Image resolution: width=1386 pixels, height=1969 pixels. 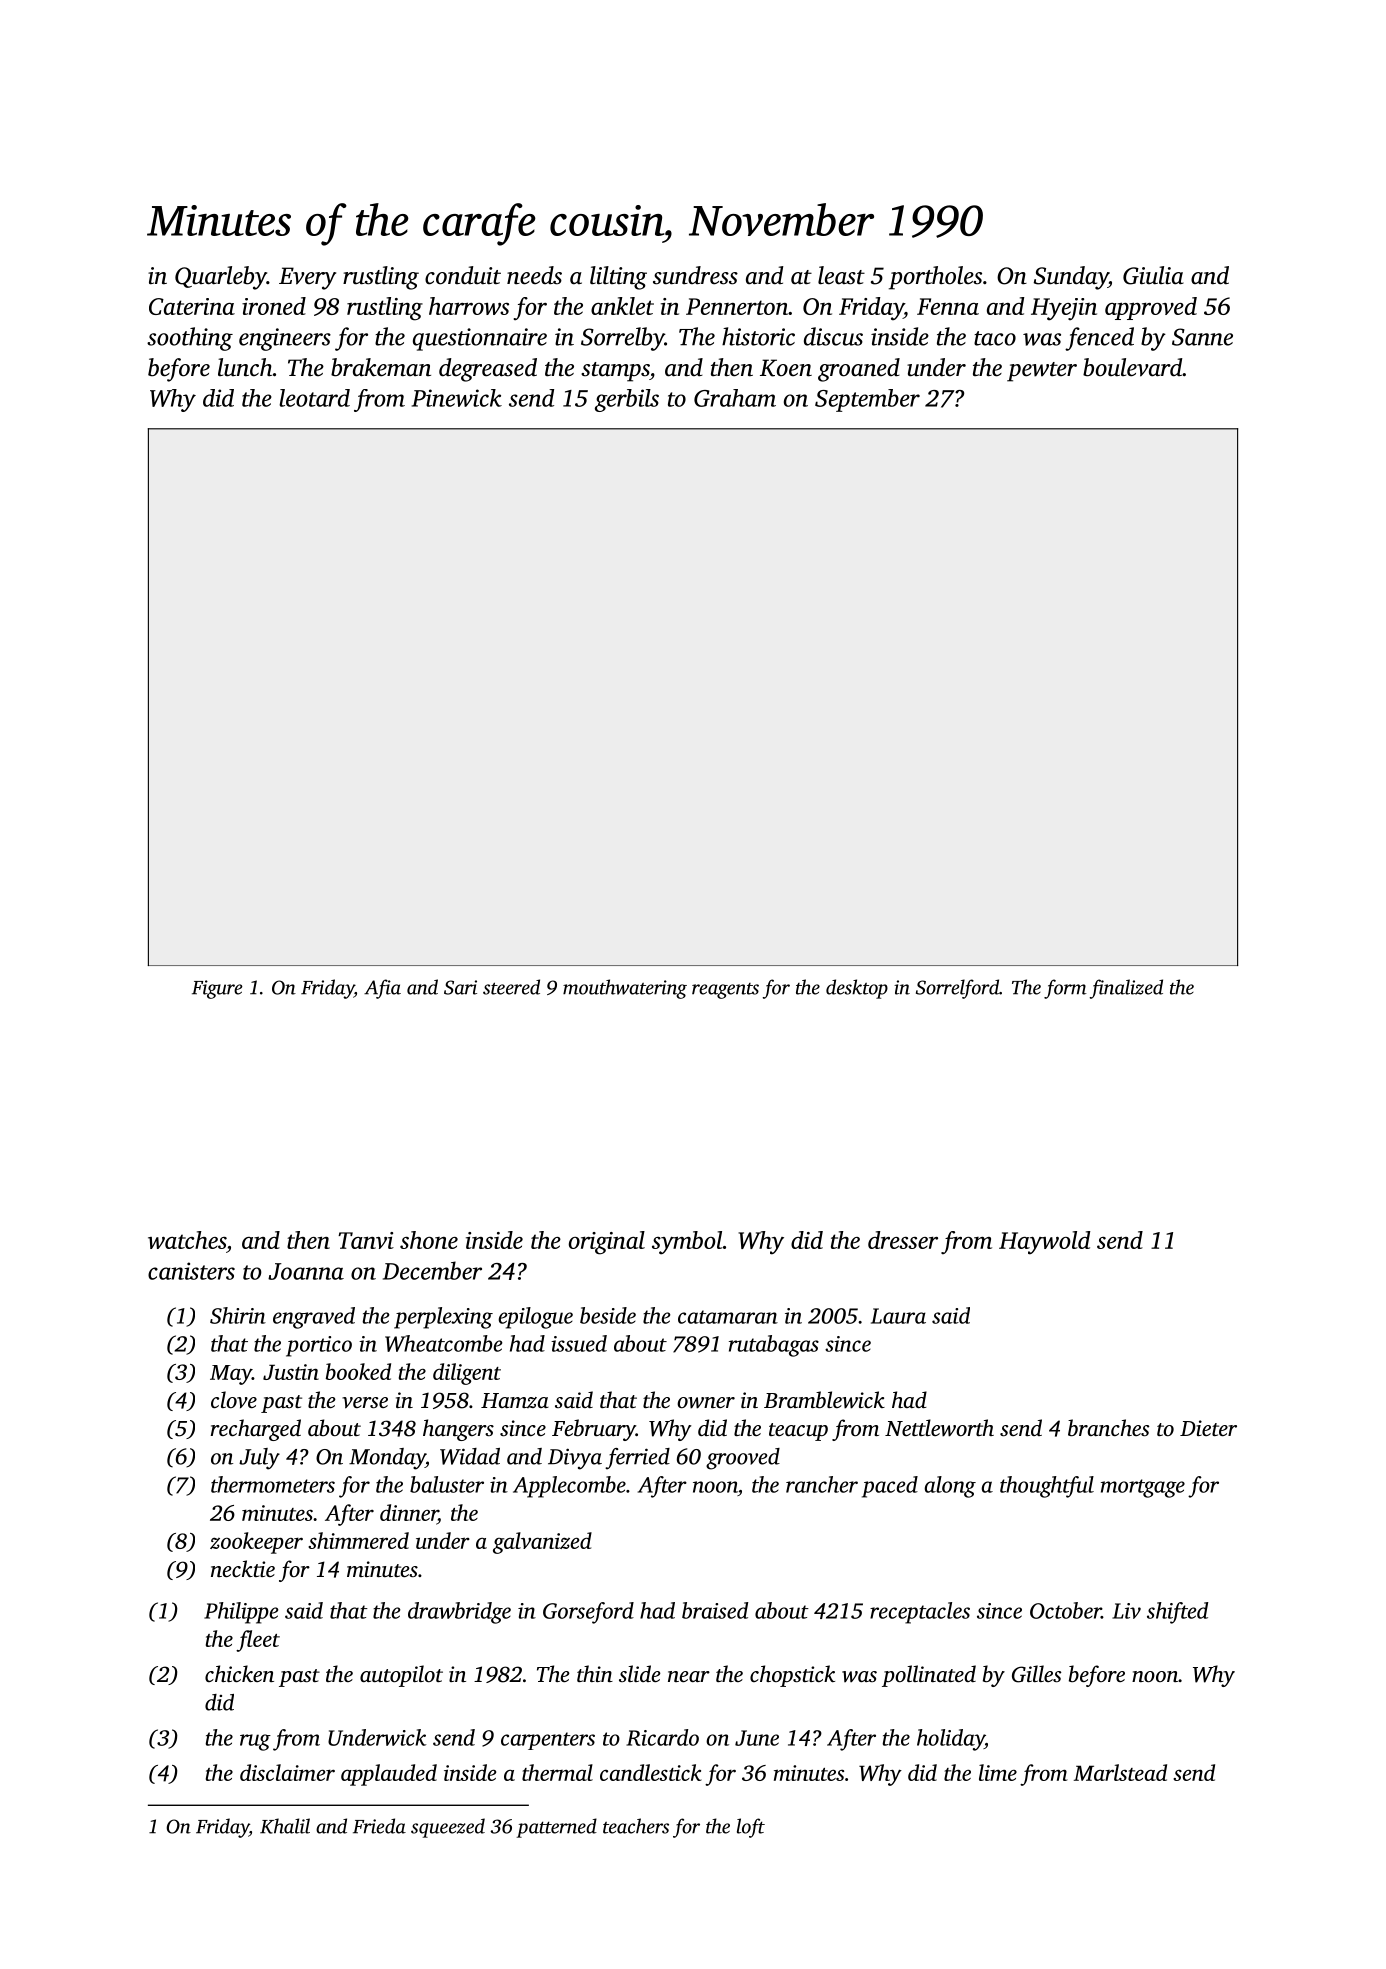 I want to click on Sanne, so click(x=1202, y=337).
